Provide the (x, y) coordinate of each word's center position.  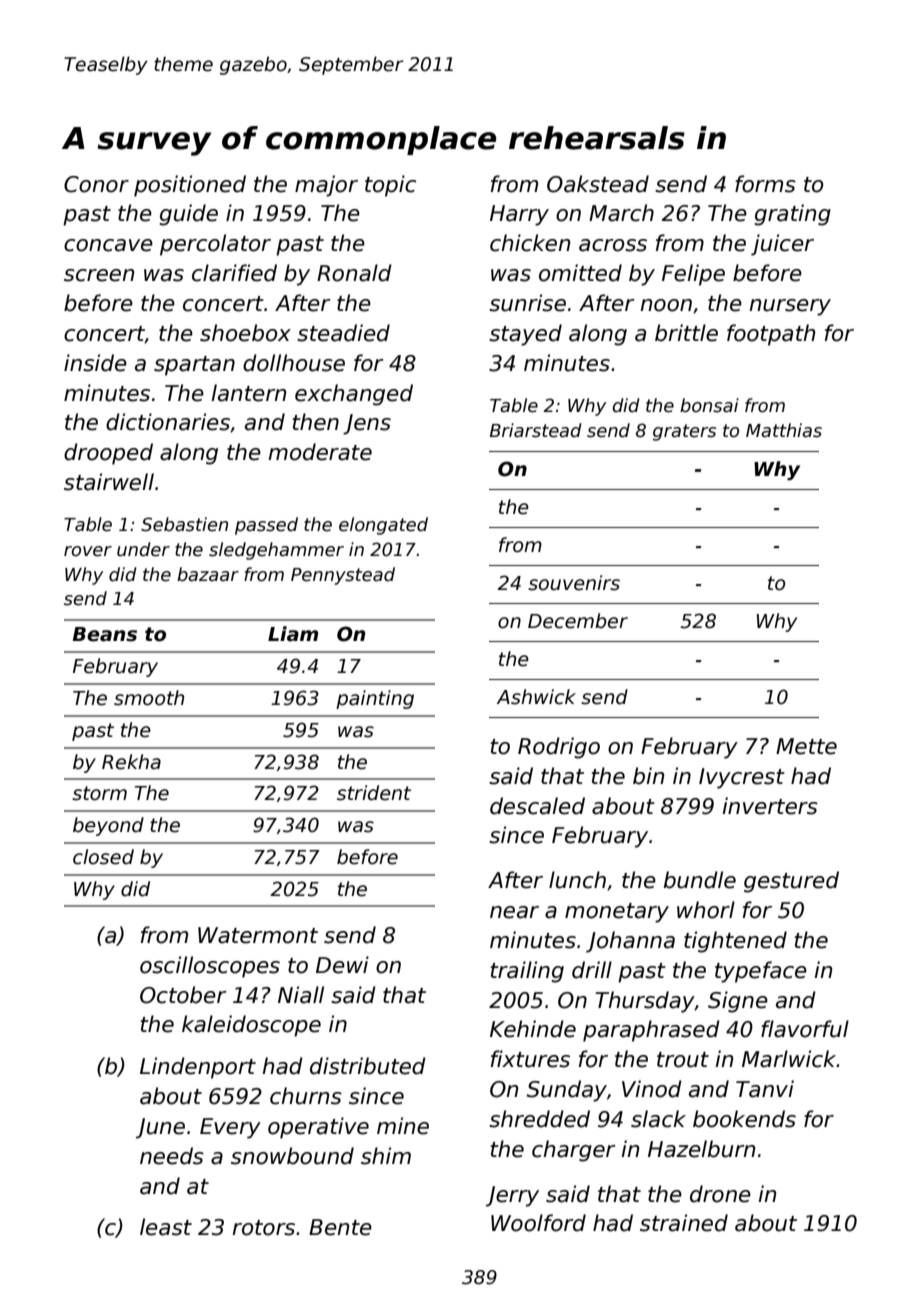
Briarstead (536, 430)
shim (386, 1156)
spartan (194, 366)
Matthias (784, 430)
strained (684, 1223)
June (160, 1128)
